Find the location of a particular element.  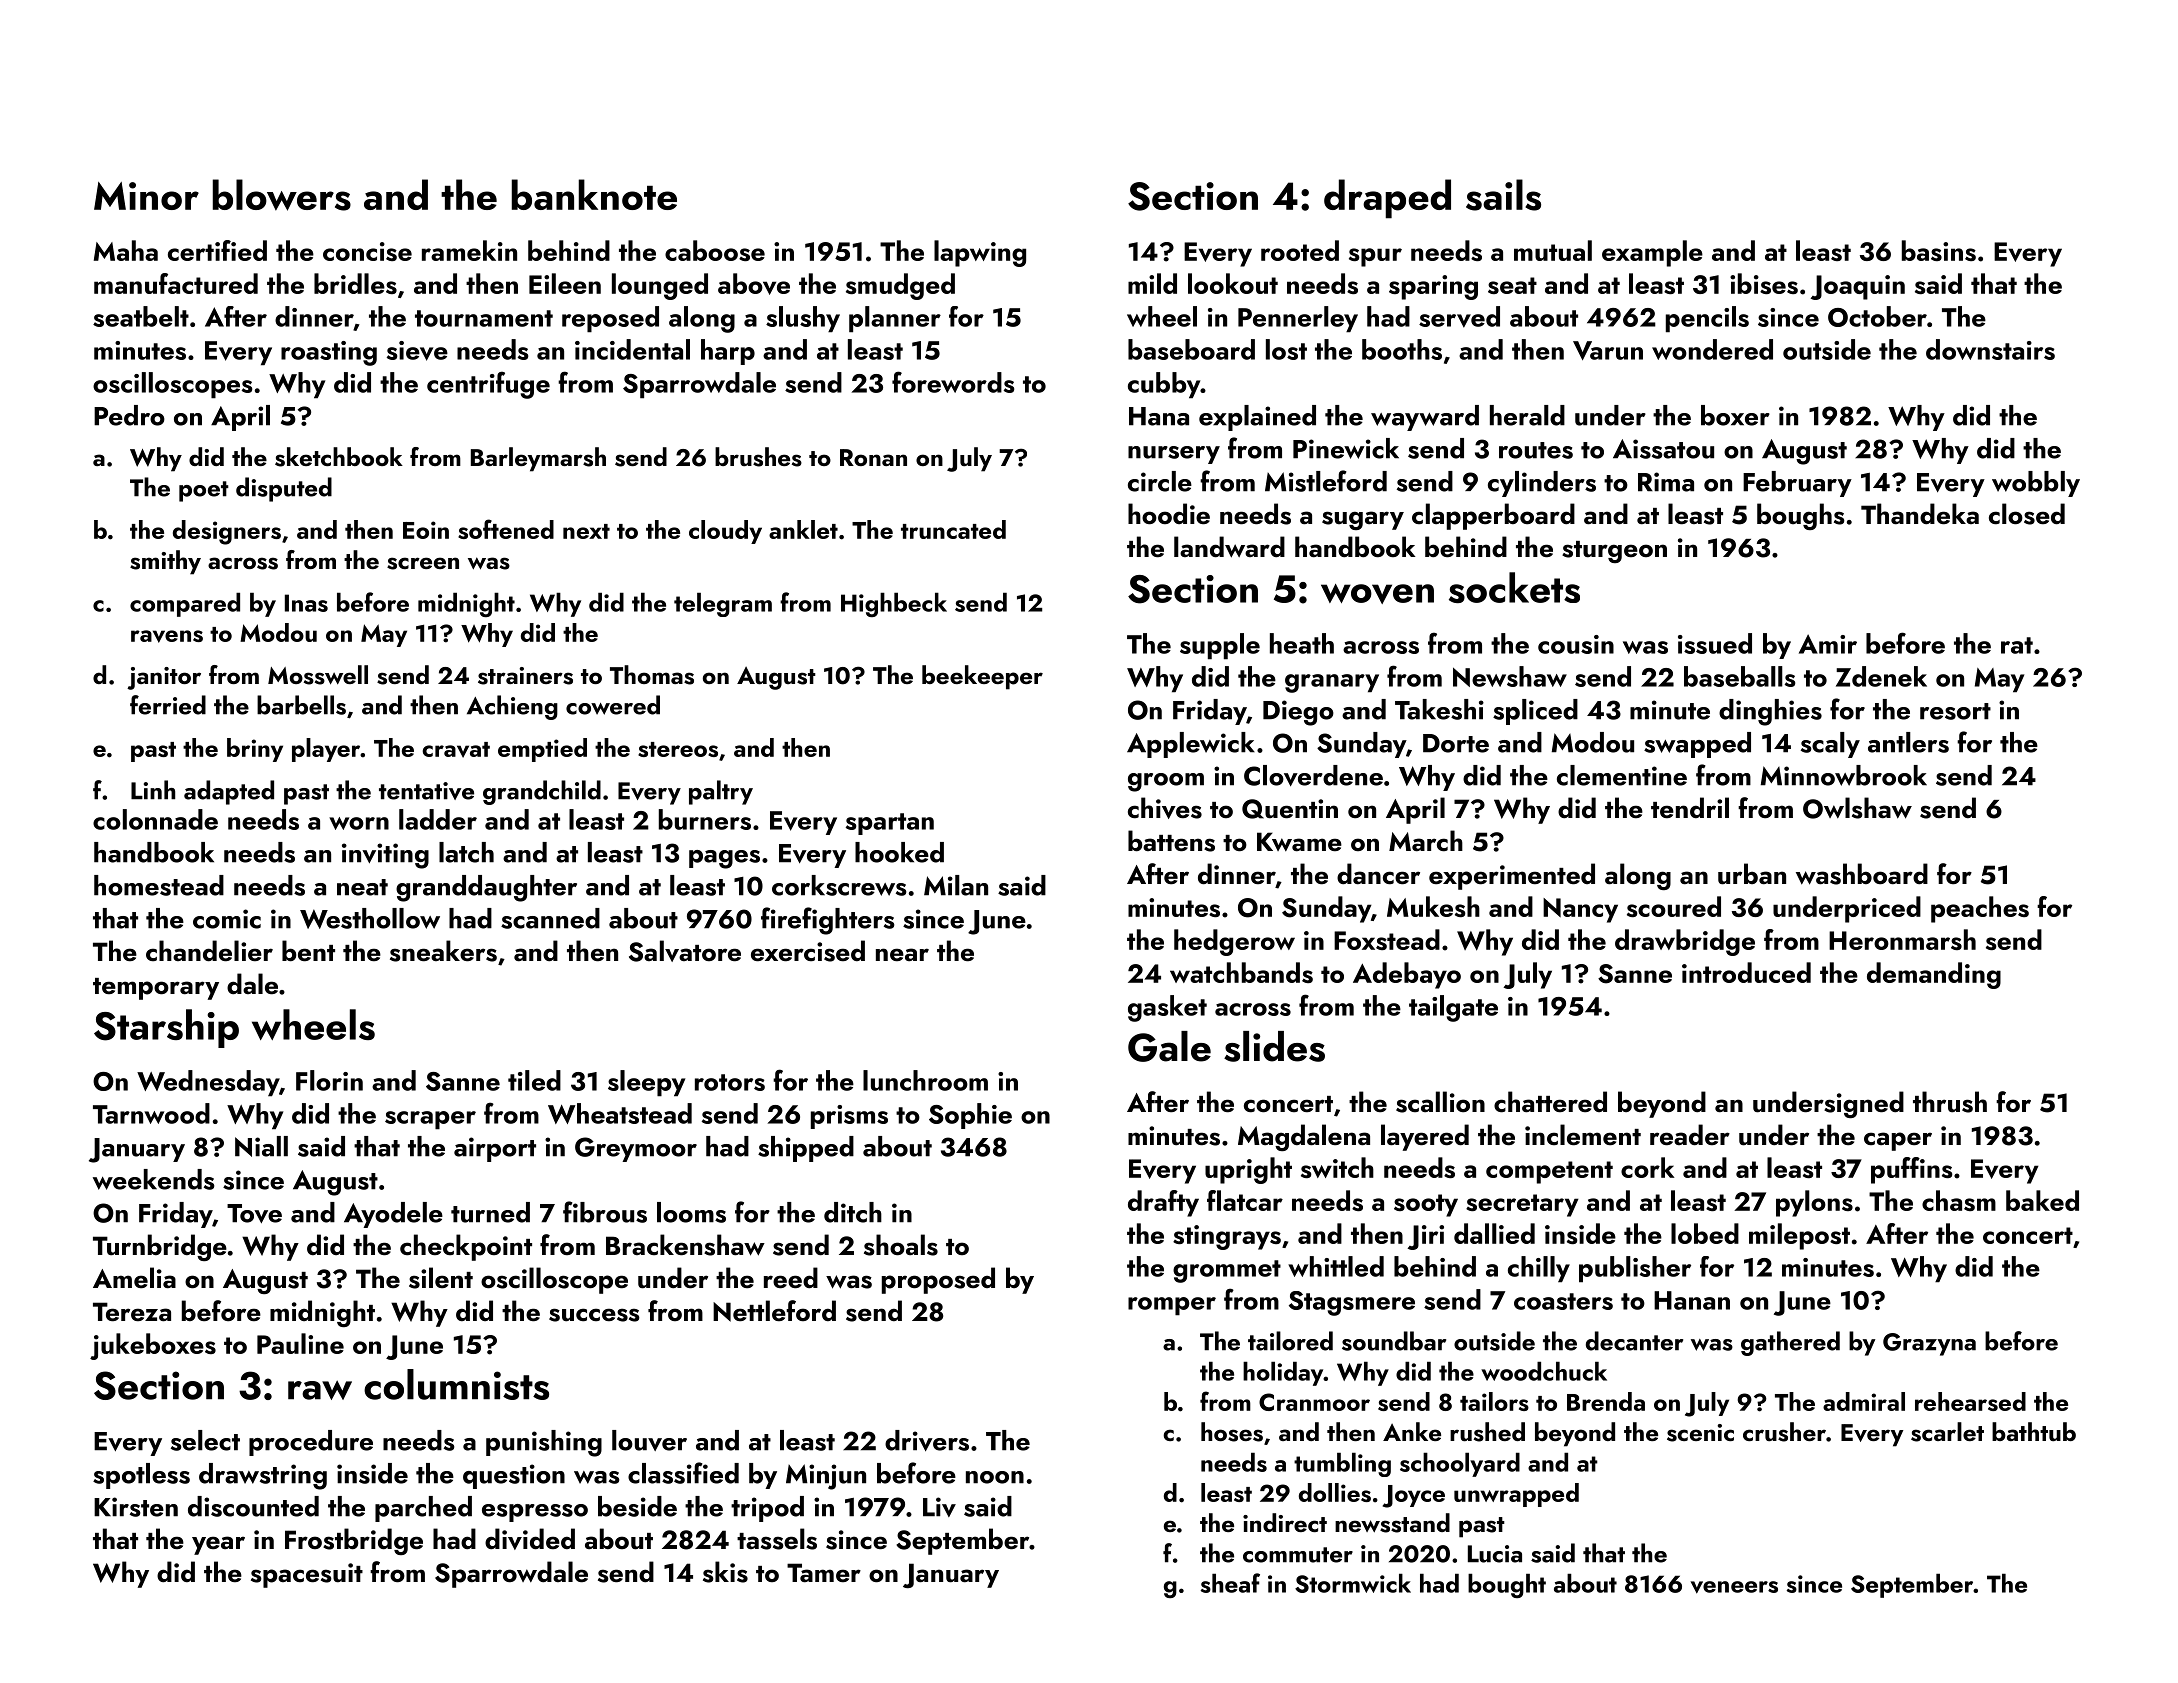

landward is located at coordinates (1229, 547).
